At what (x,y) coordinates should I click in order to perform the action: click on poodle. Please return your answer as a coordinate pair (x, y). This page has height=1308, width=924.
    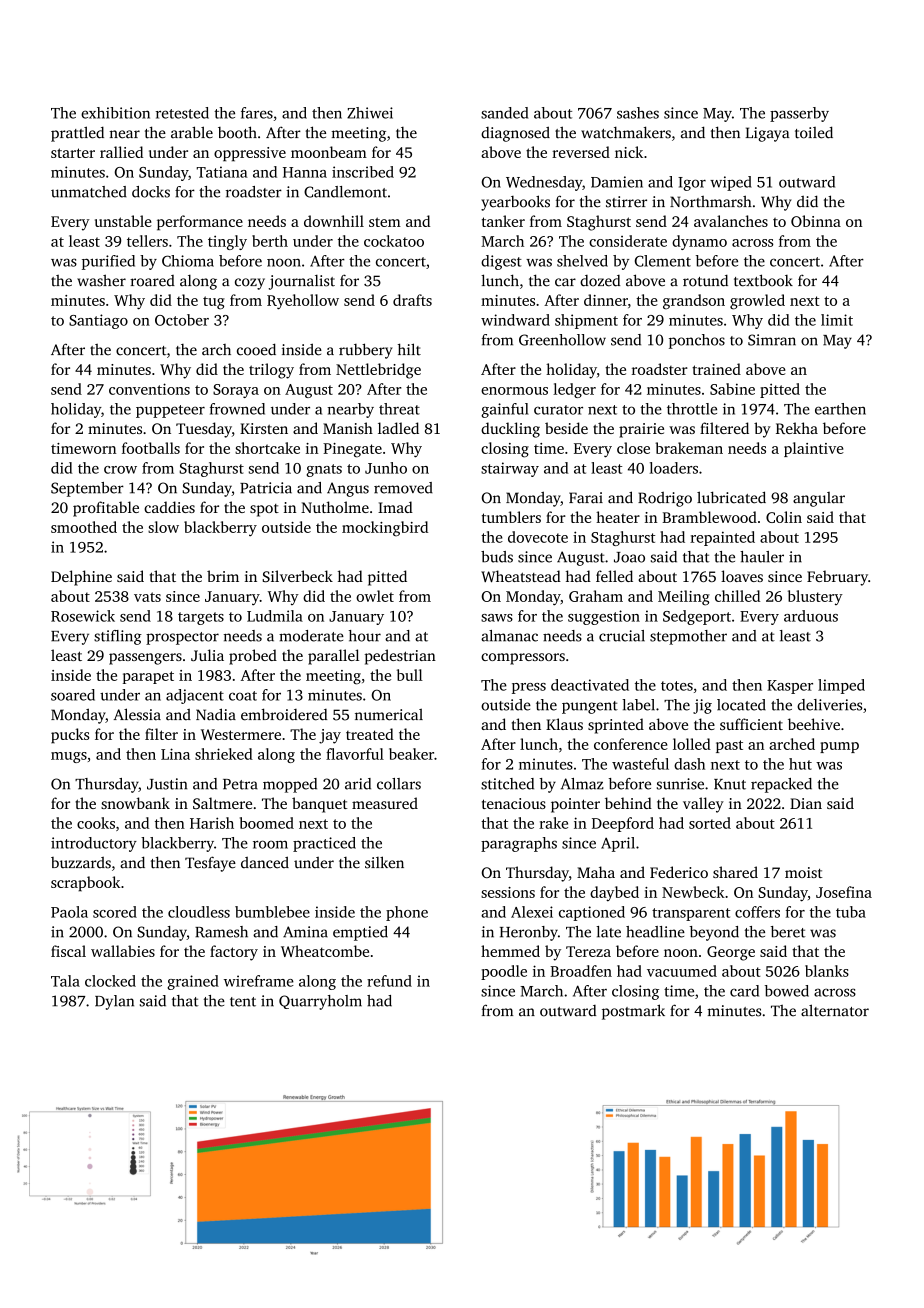
    Looking at the image, I should click on (504, 972).
